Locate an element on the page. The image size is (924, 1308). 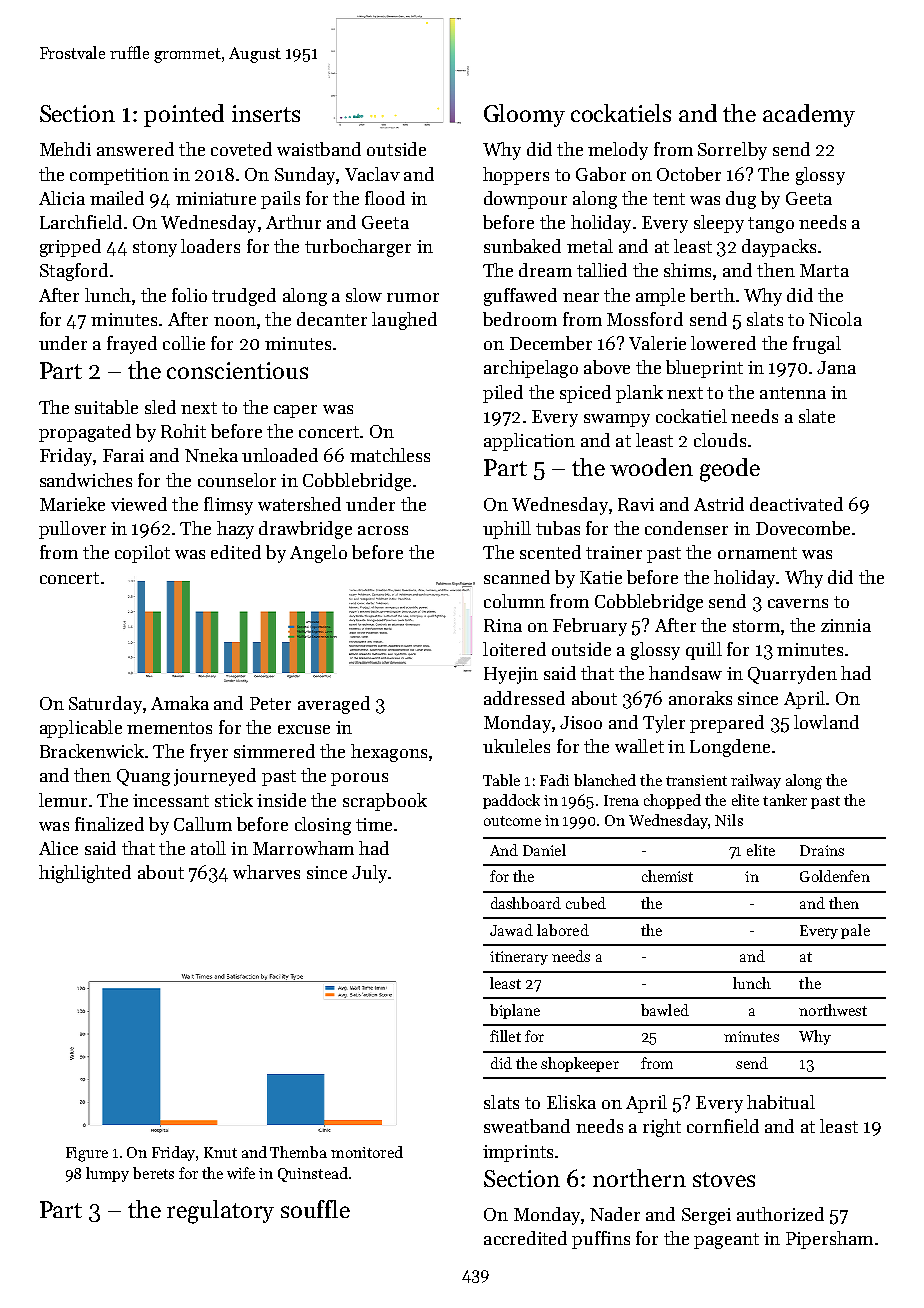
condenser is located at coordinates (686, 528).
